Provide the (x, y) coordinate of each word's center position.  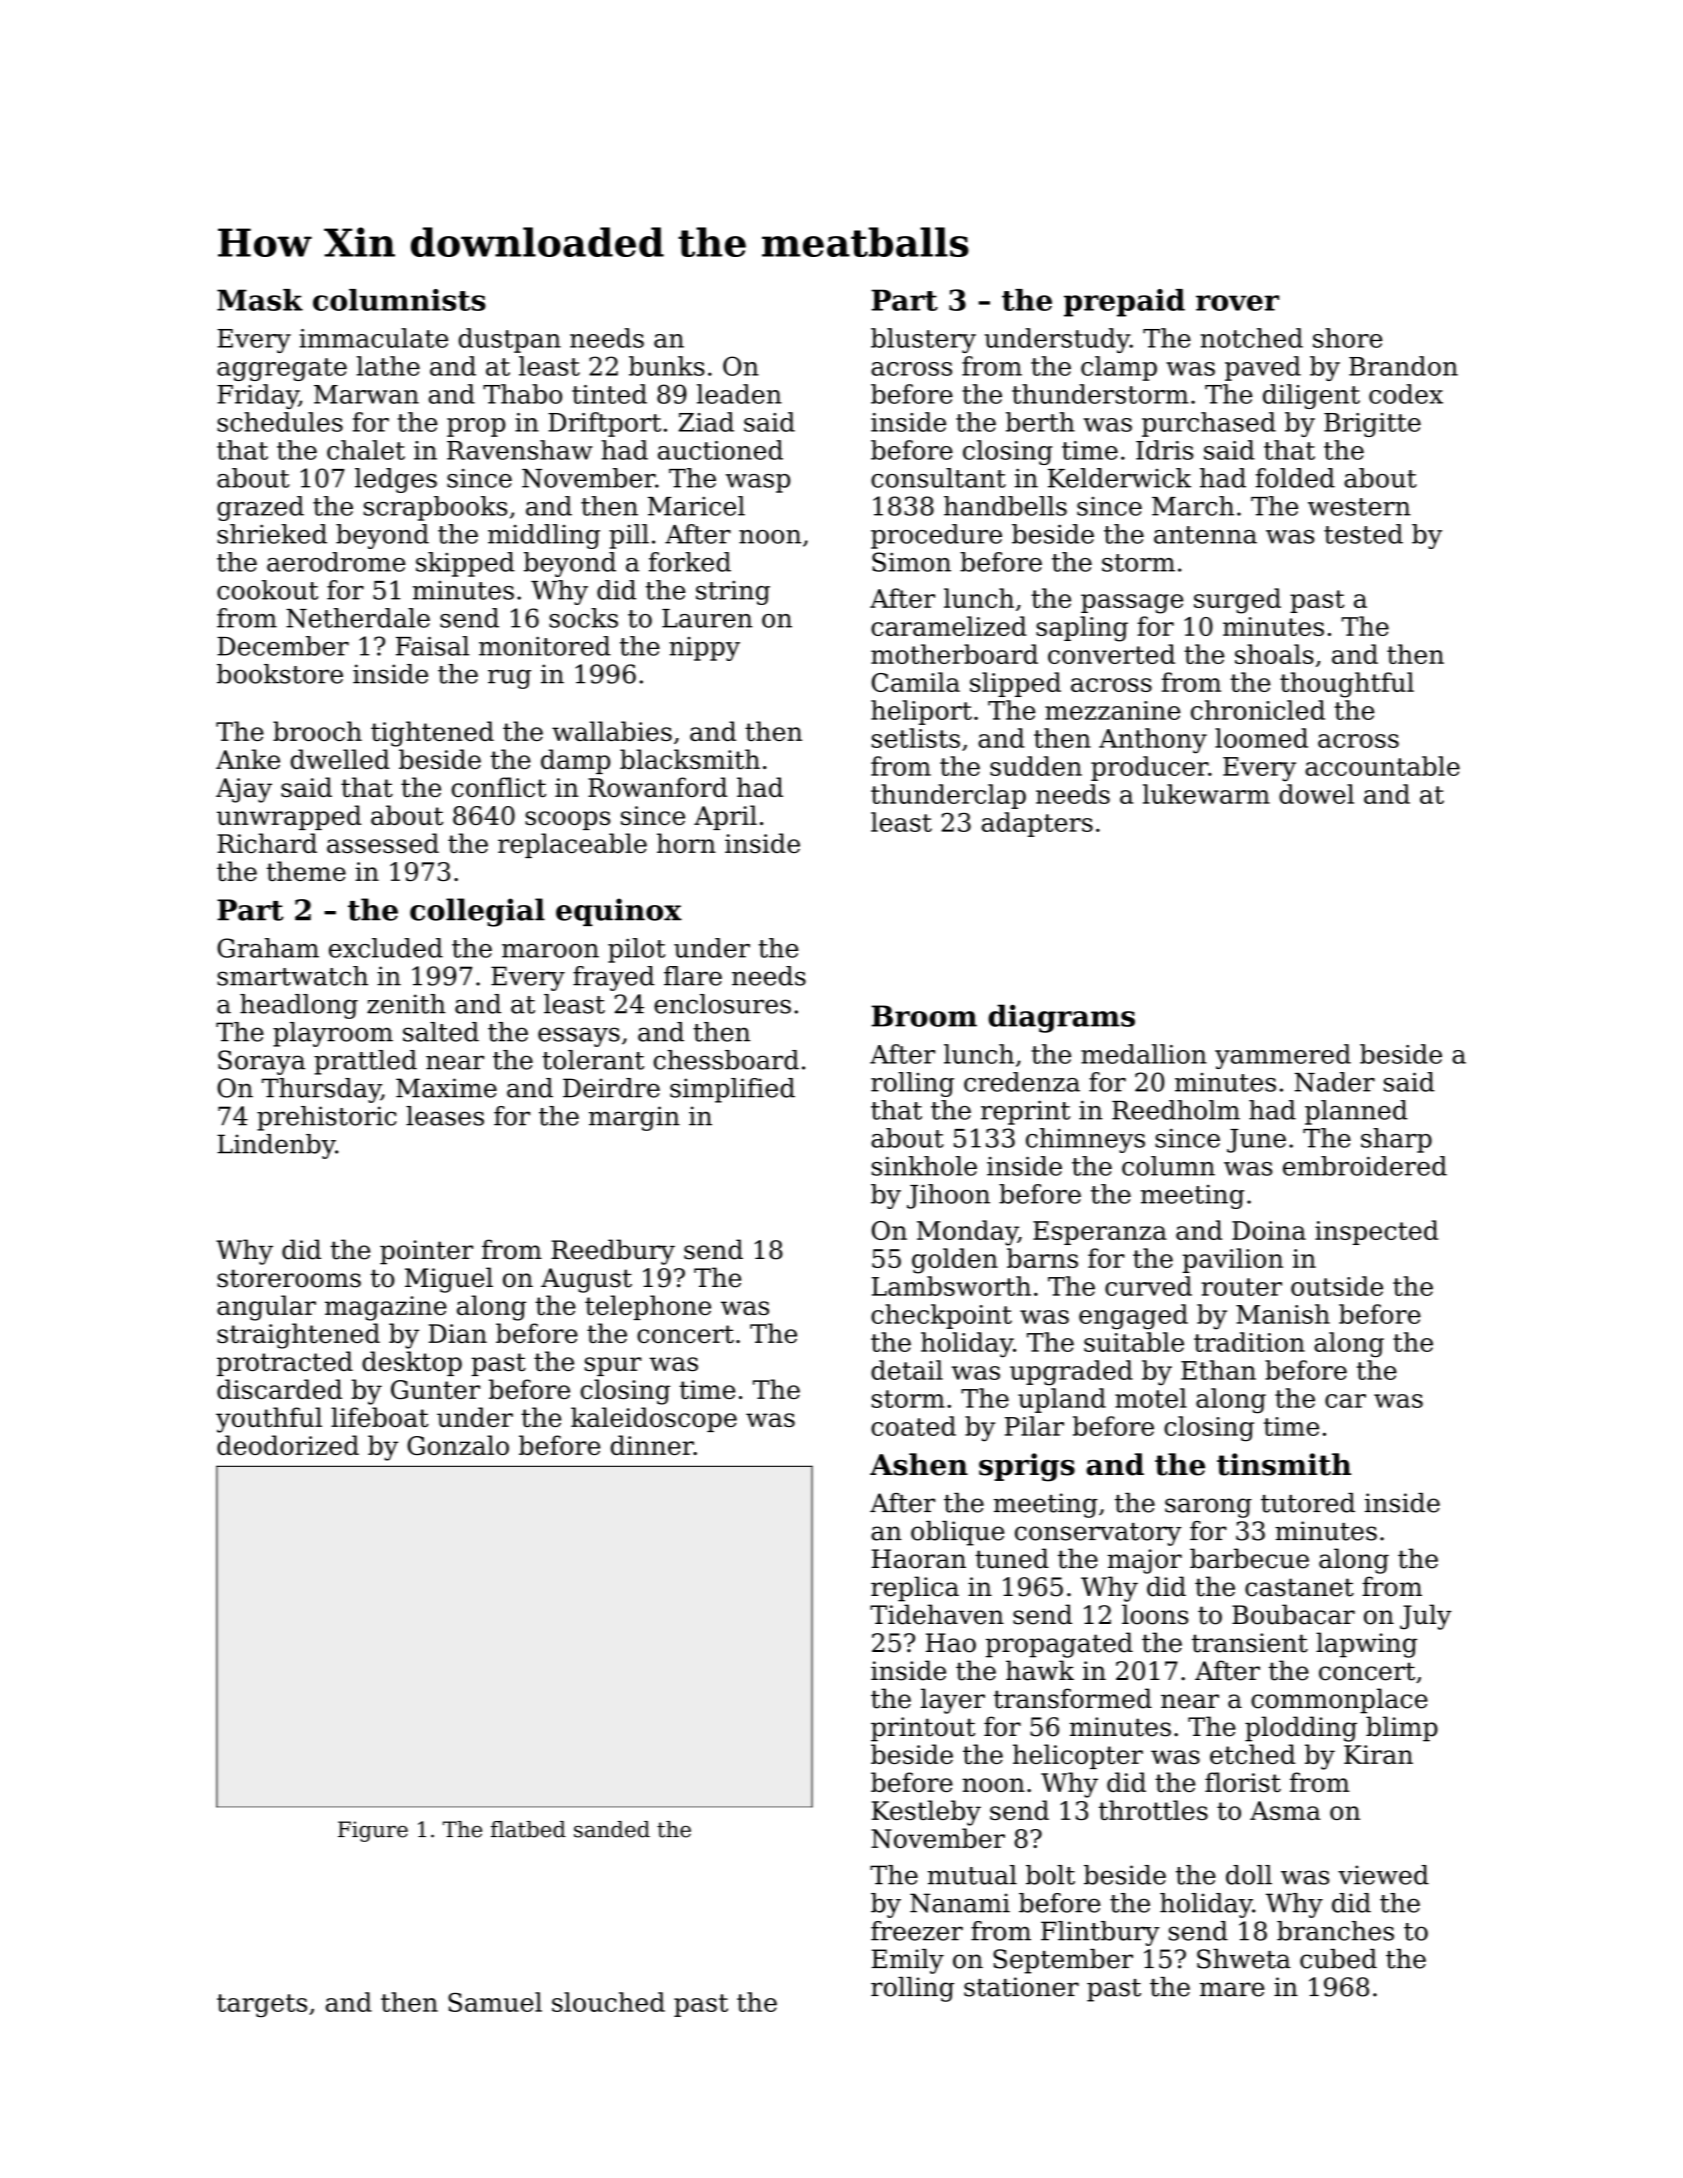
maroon (550, 951)
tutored (1308, 1503)
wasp (758, 483)
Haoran (919, 1559)
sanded (612, 1829)
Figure (373, 1831)
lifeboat (380, 1417)
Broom (924, 1016)
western (1359, 507)
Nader (1334, 1082)
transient (1250, 1643)
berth (1040, 422)
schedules (280, 422)
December (283, 646)
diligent (1311, 396)
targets (262, 2006)
